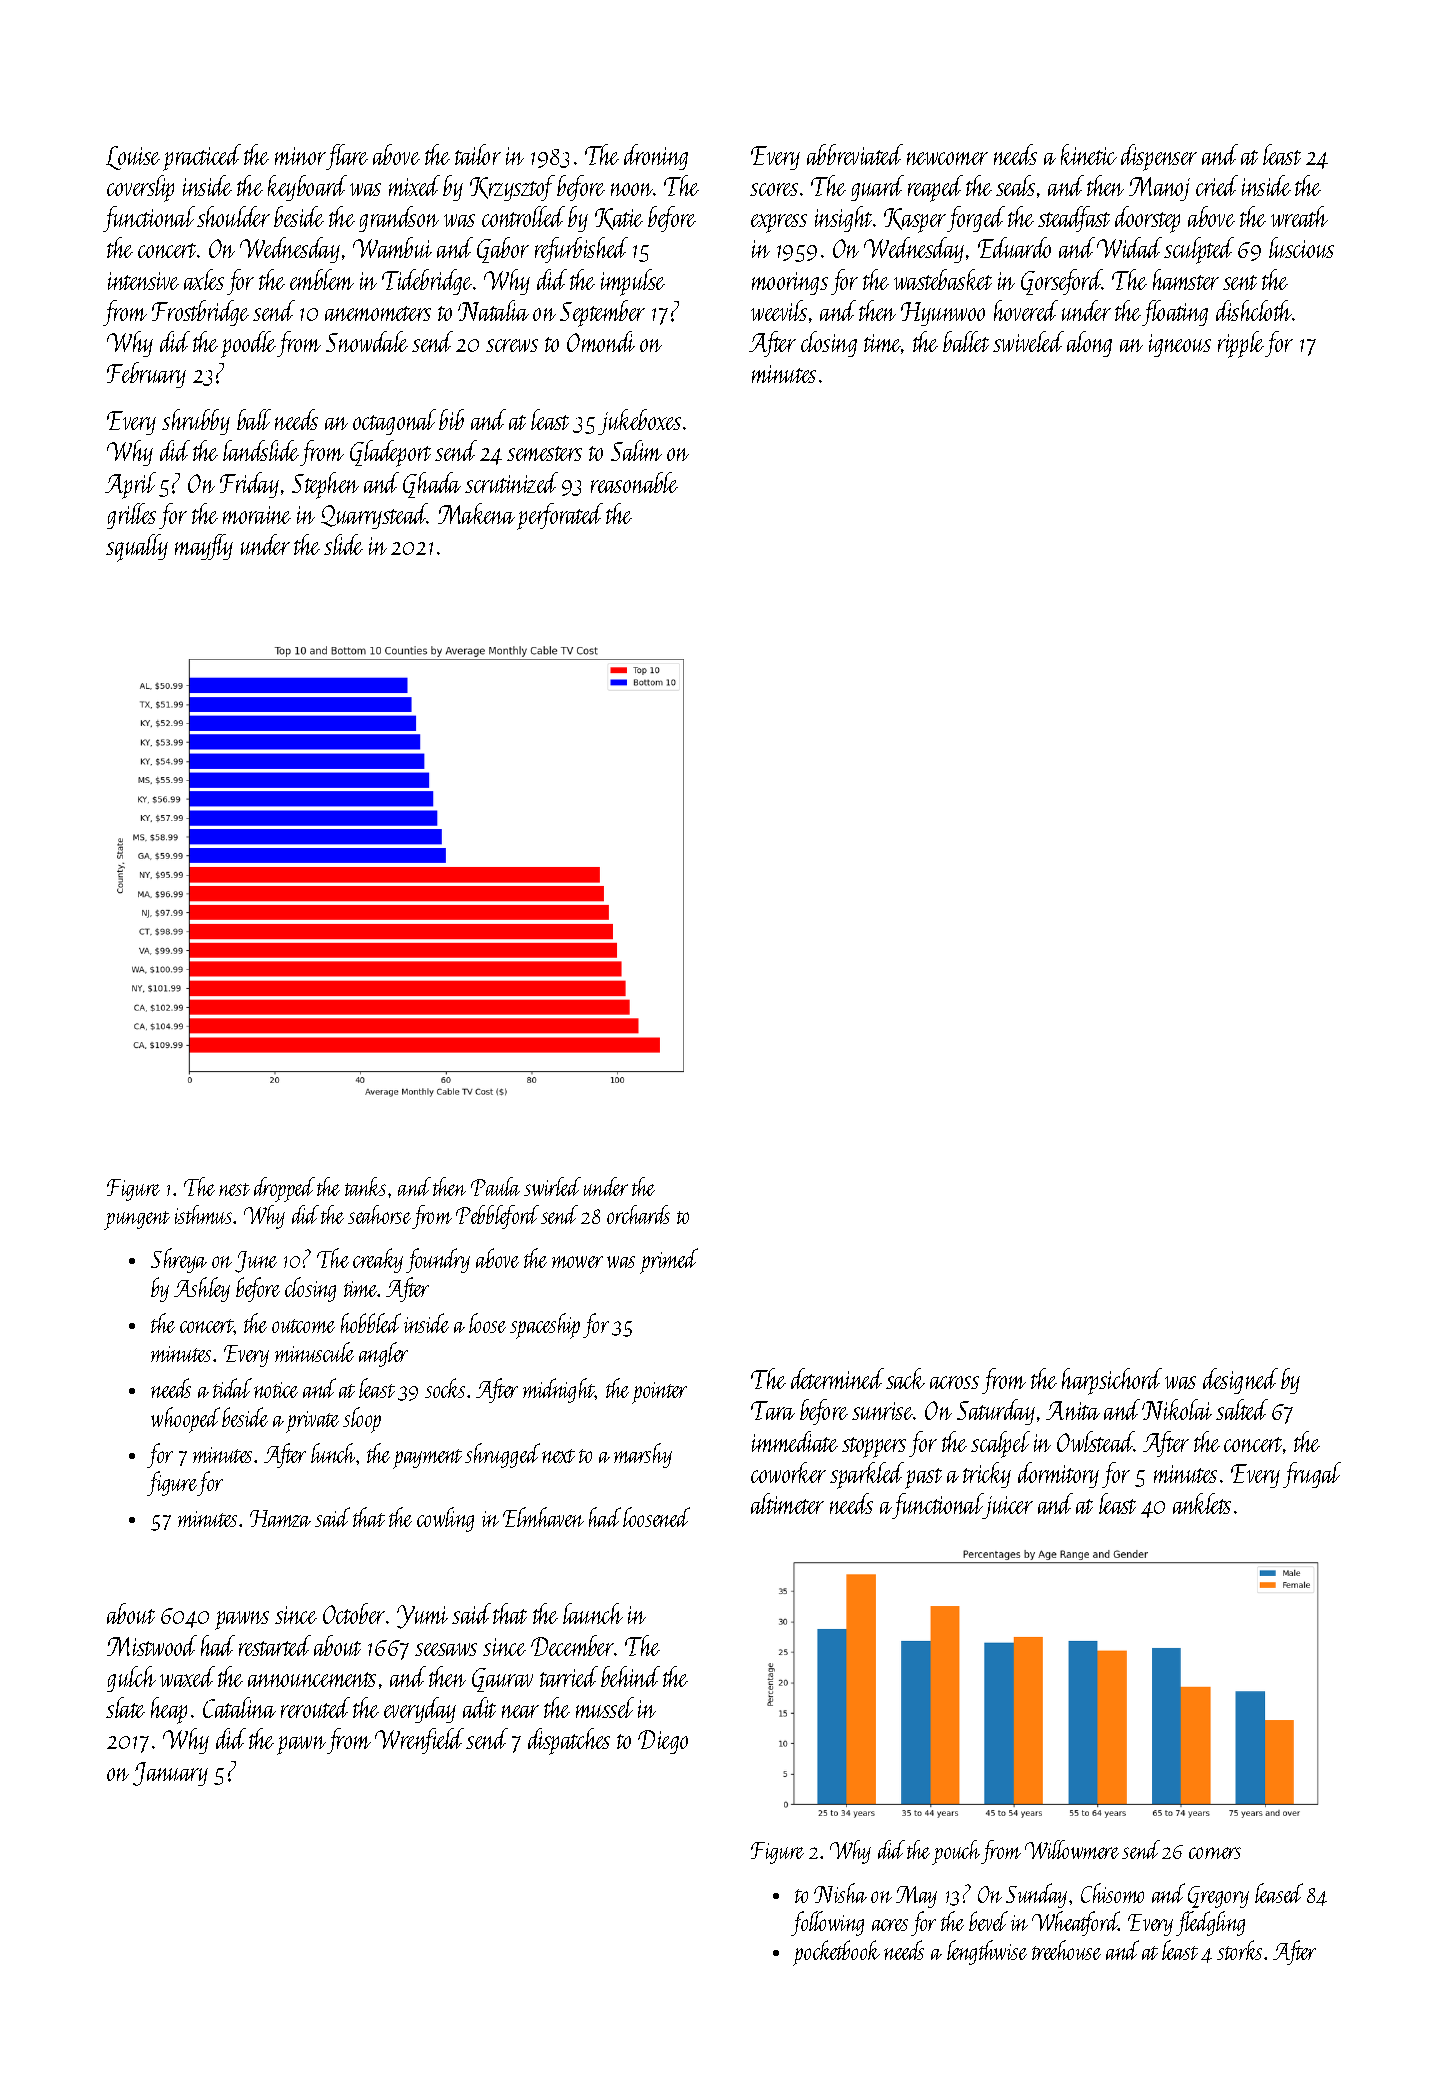 The width and height of the screenshot is (1450, 2100). What do you see at coordinates (836, 1953) in the screenshot?
I see `pocketbook` at bounding box center [836, 1953].
